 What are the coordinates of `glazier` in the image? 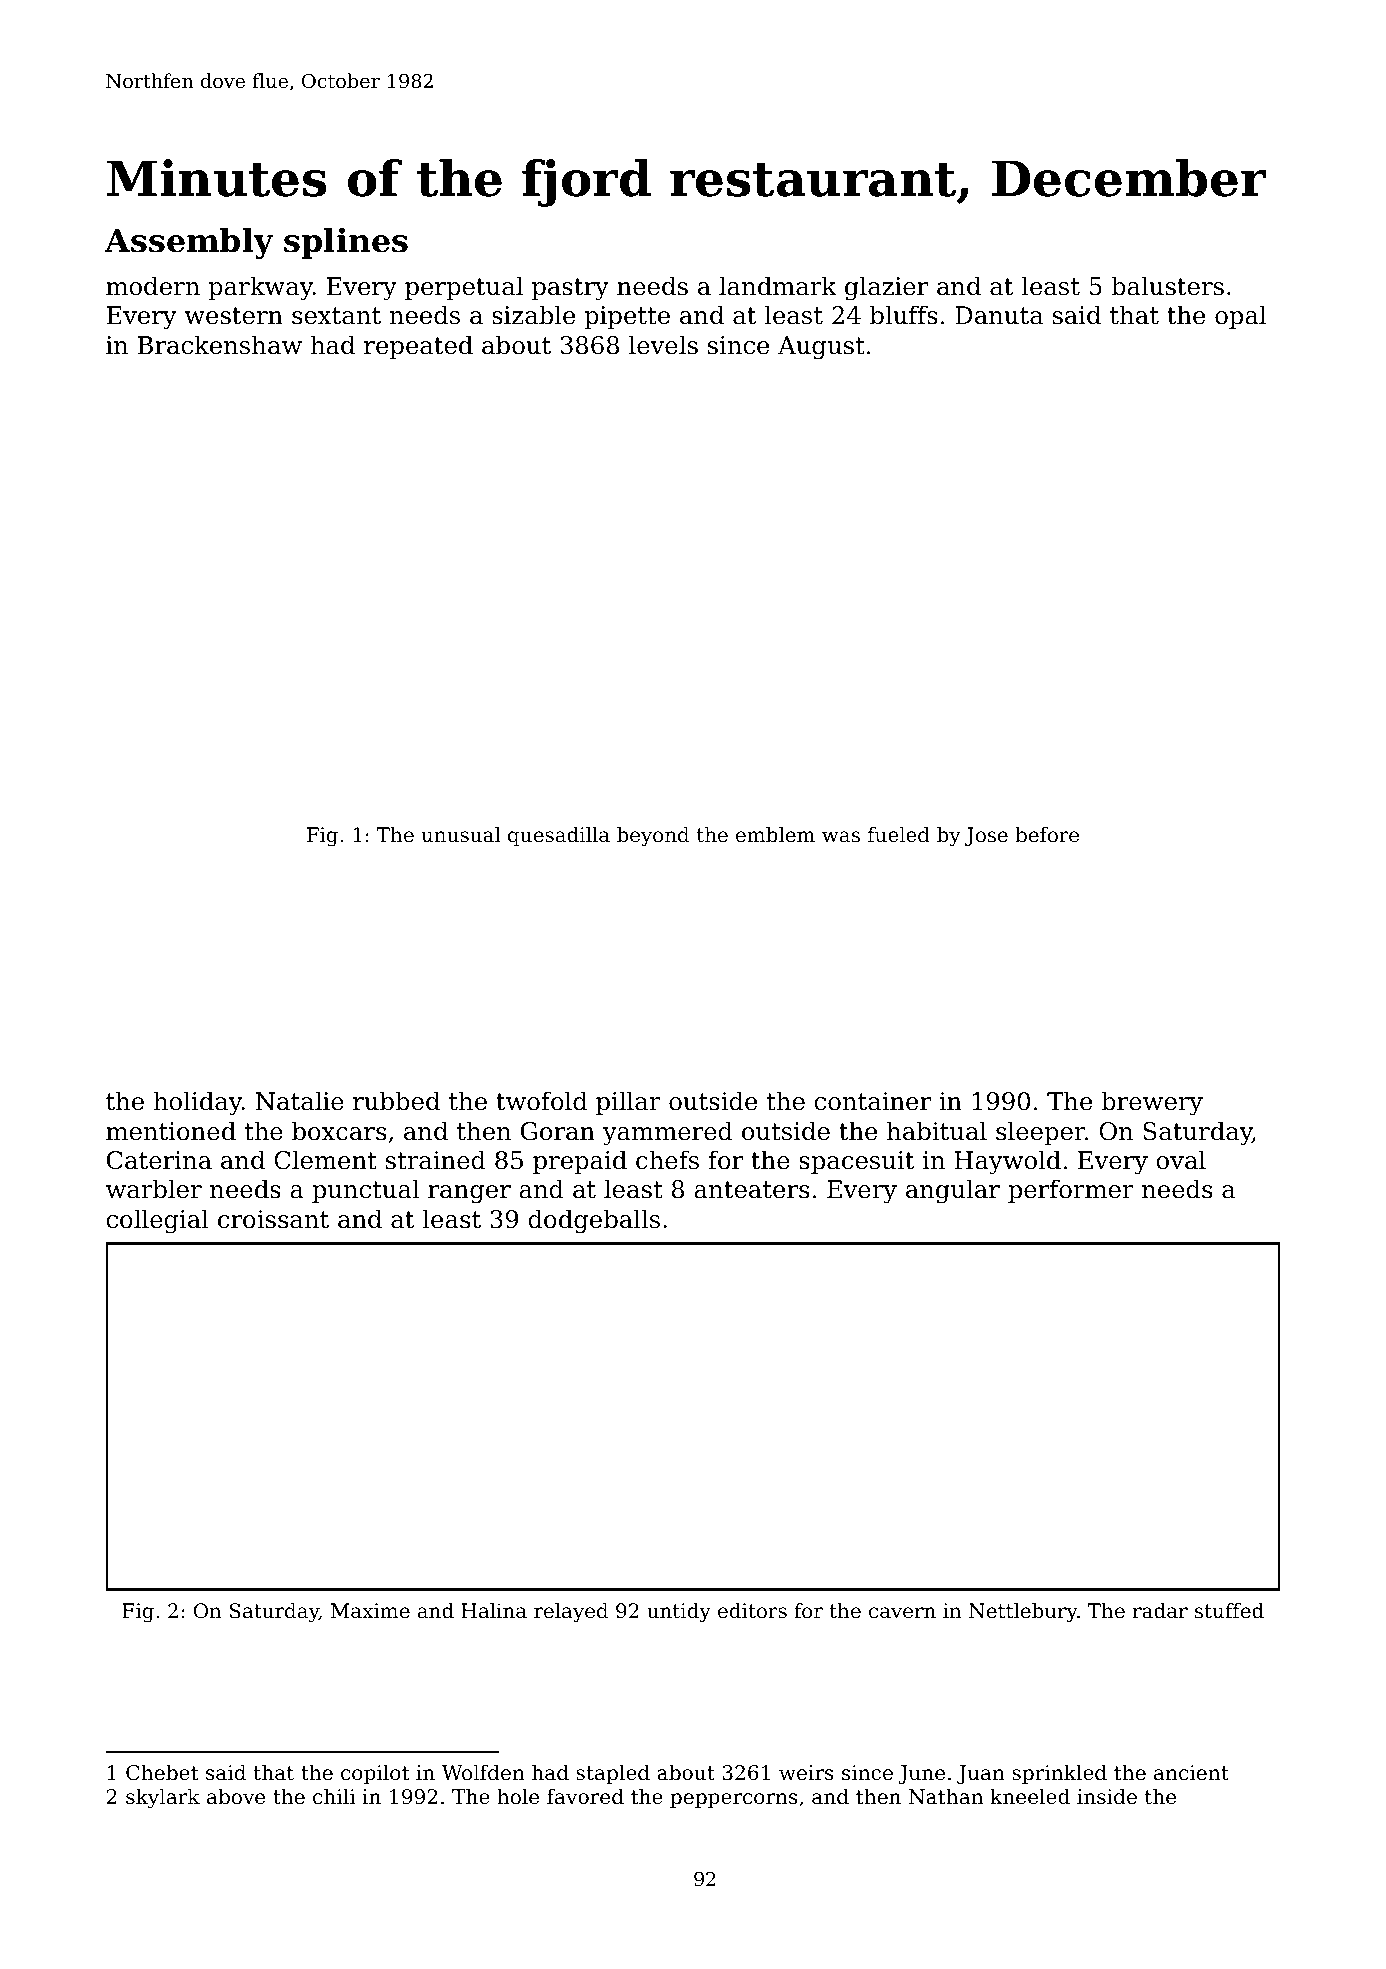 It's located at (886, 288).
